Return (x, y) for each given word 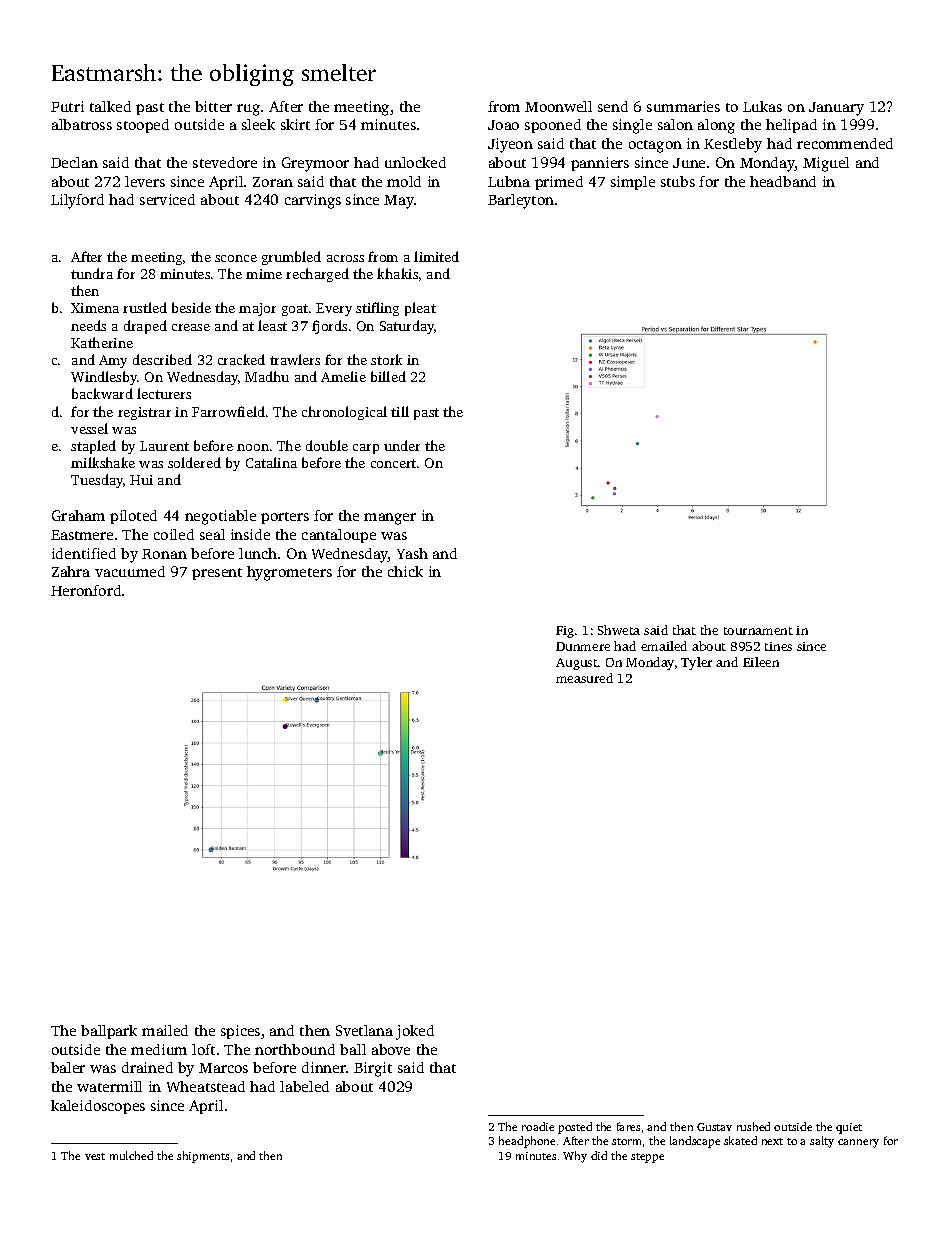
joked (415, 1032)
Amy (113, 361)
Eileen (761, 662)
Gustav (714, 1127)
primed (559, 183)
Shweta (619, 630)
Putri (67, 106)
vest (95, 1156)
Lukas (762, 106)
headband (783, 181)
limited (436, 256)
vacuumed (130, 571)
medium (159, 1049)
